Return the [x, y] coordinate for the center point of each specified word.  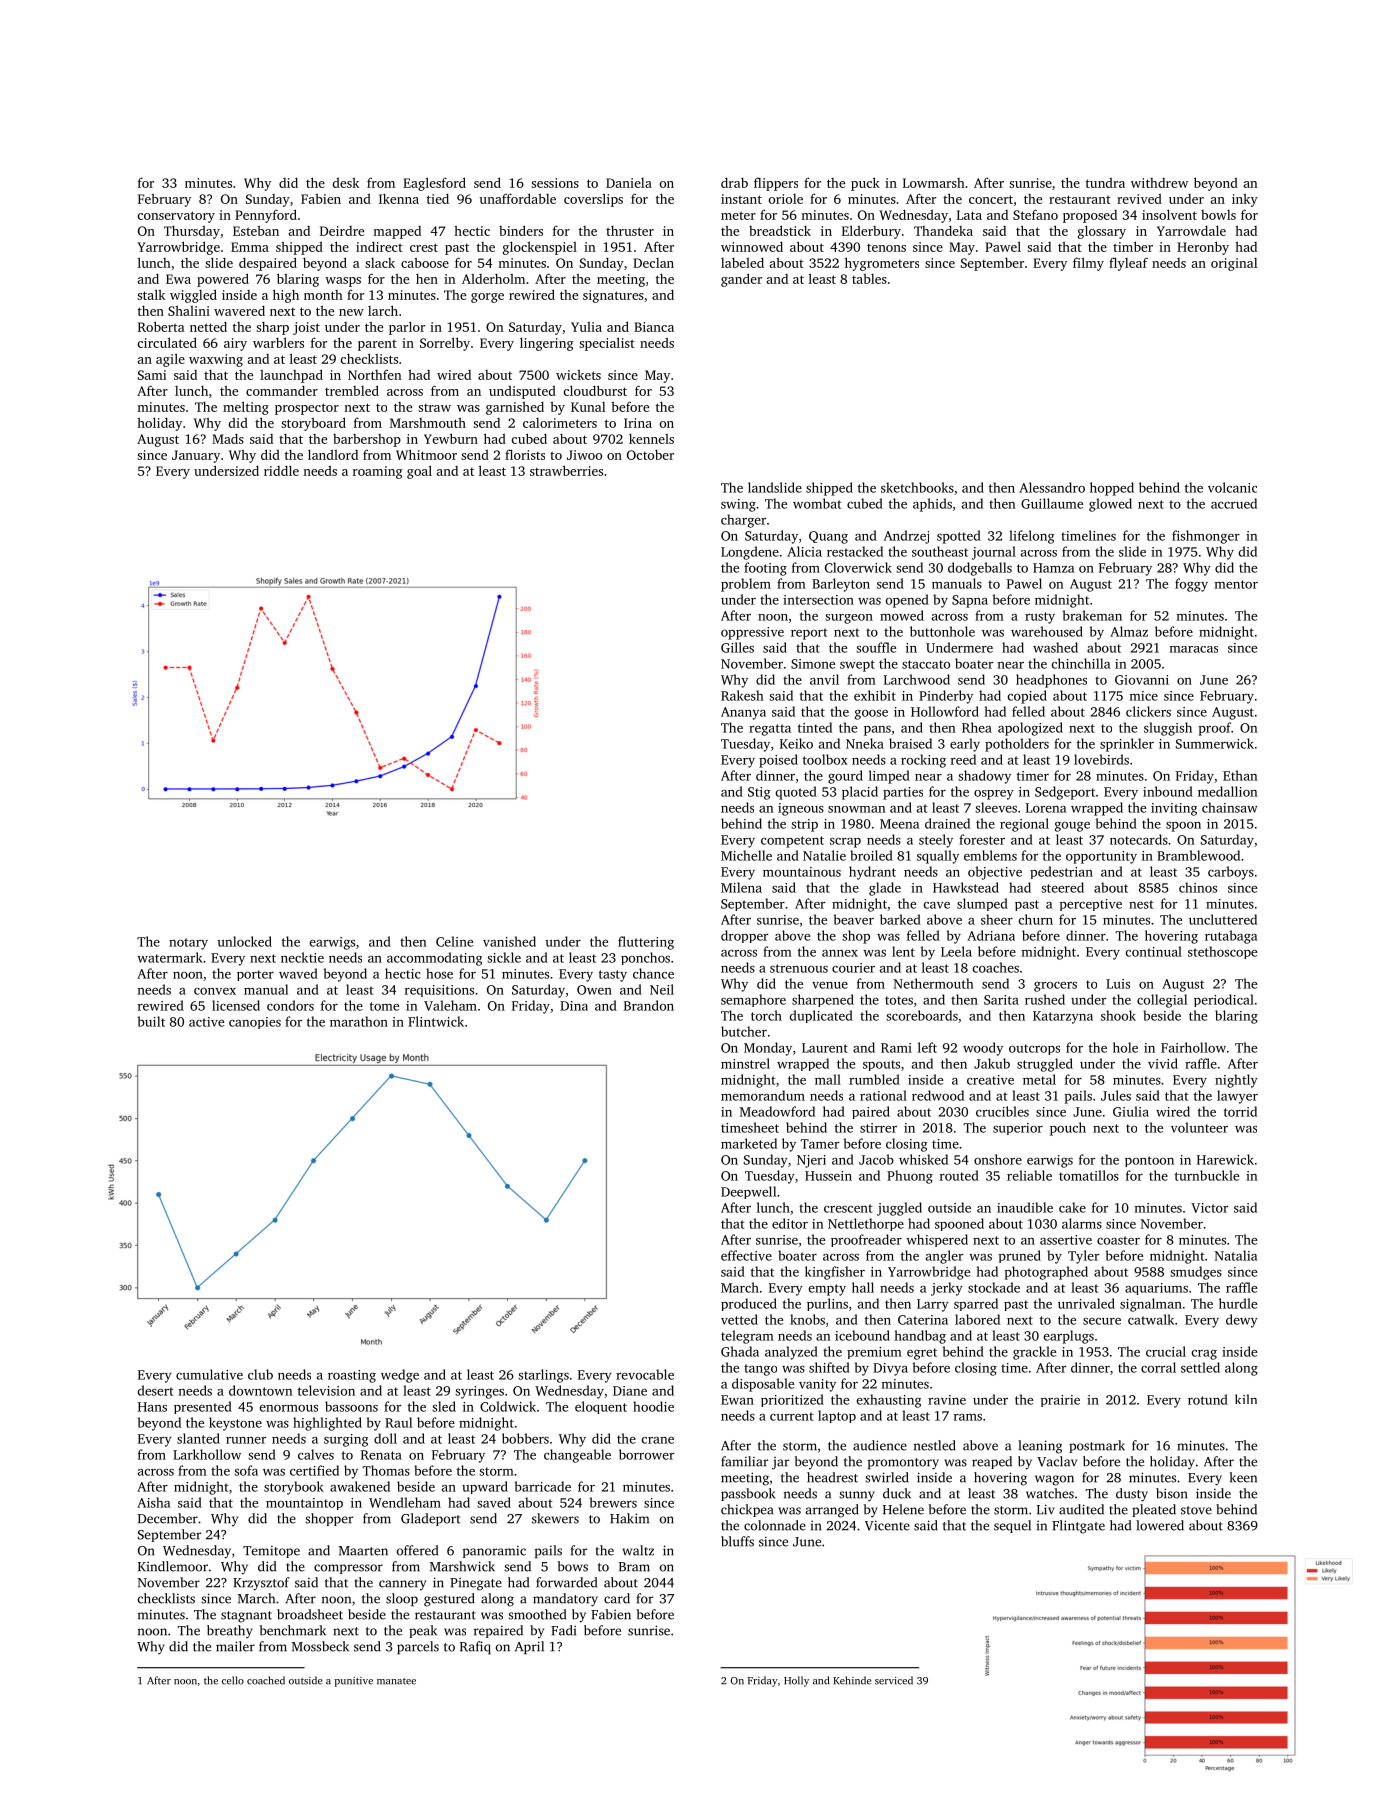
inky [1245, 200]
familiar [744, 1461]
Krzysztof [261, 1584]
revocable [645, 1374]
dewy [1242, 1321]
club [260, 1374]
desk [345, 183]
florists [525, 454]
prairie [1060, 1401]
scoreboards [922, 1015]
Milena [741, 887]
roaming [378, 472]
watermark [170, 957]
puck [865, 184]
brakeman [1092, 615]
